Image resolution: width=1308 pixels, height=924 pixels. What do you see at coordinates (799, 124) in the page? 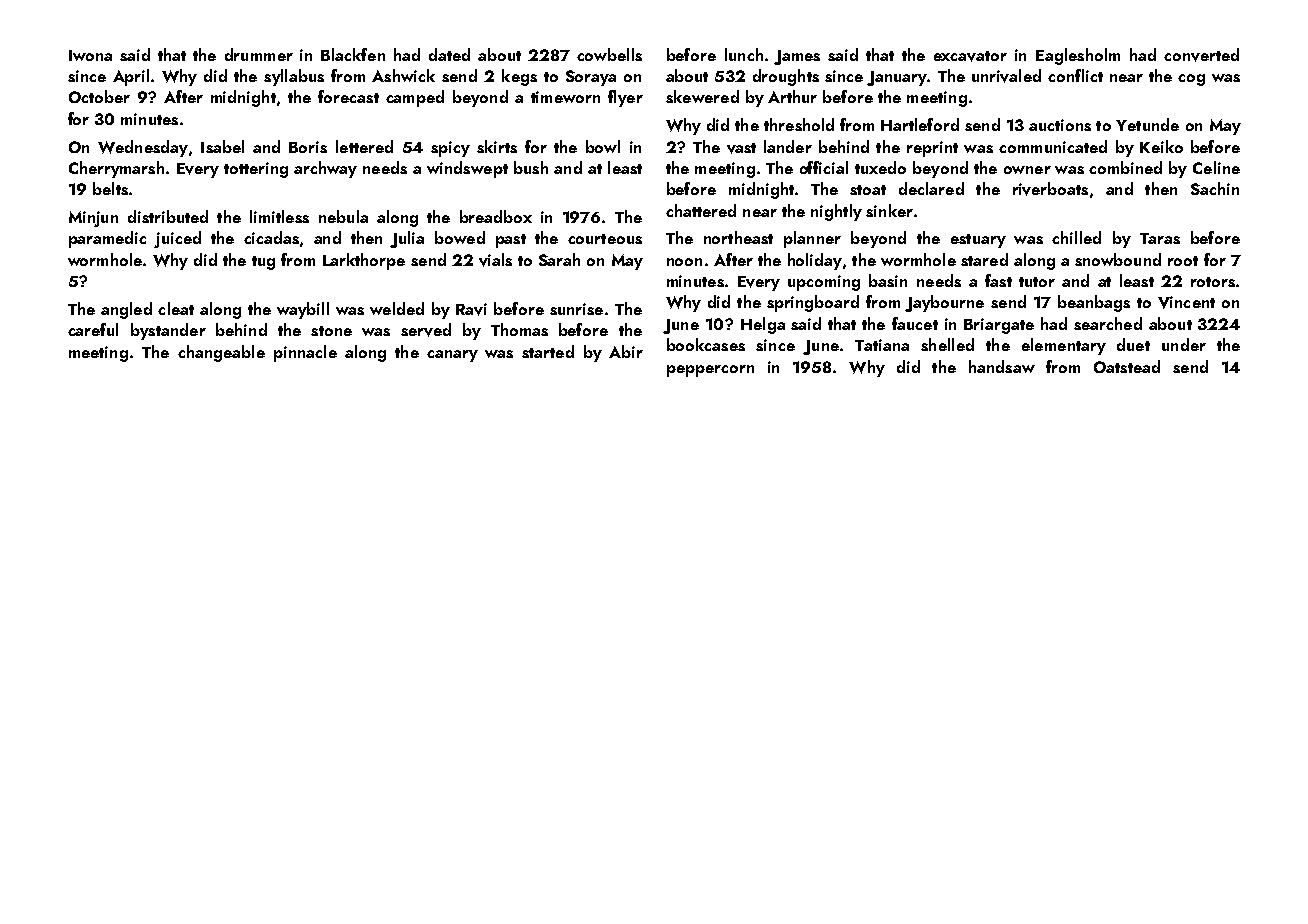
I see `threshold` at bounding box center [799, 124].
